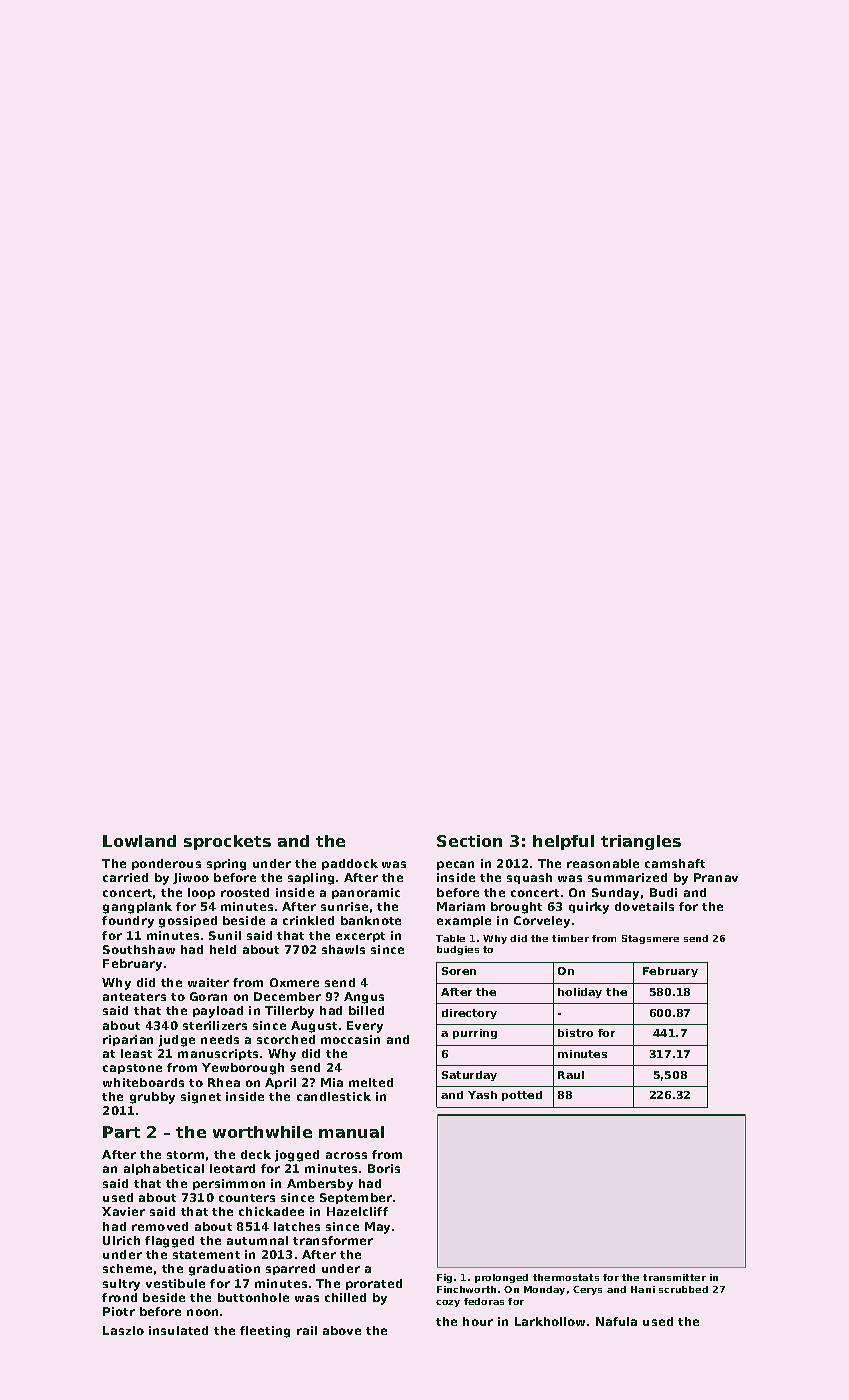 Image resolution: width=849 pixels, height=1400 pixels. Describe the element at coordinates (469, 841) in the screenshot. I see `Section` at that location.
